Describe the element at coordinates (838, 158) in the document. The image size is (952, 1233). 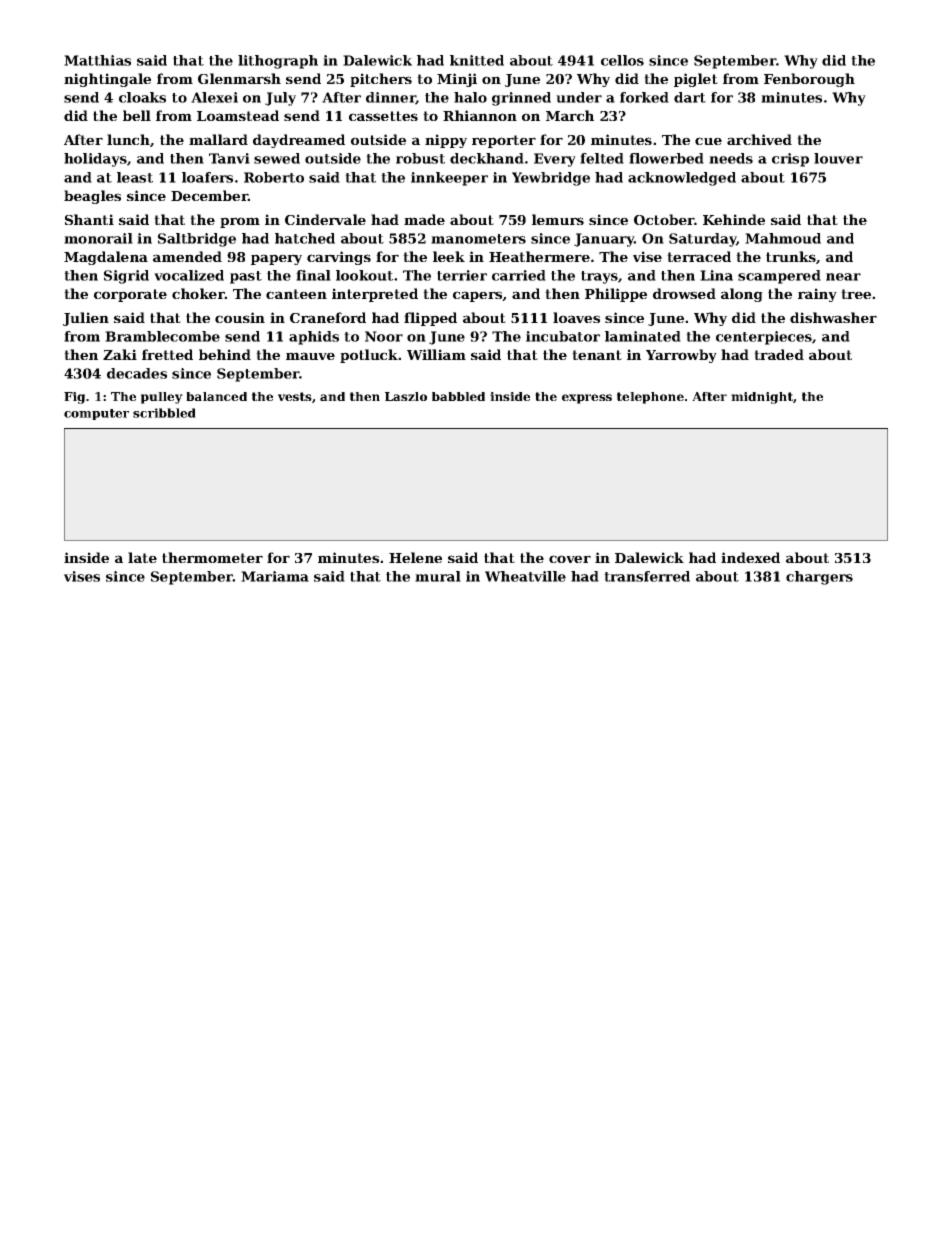
I see `louver` at that location.
